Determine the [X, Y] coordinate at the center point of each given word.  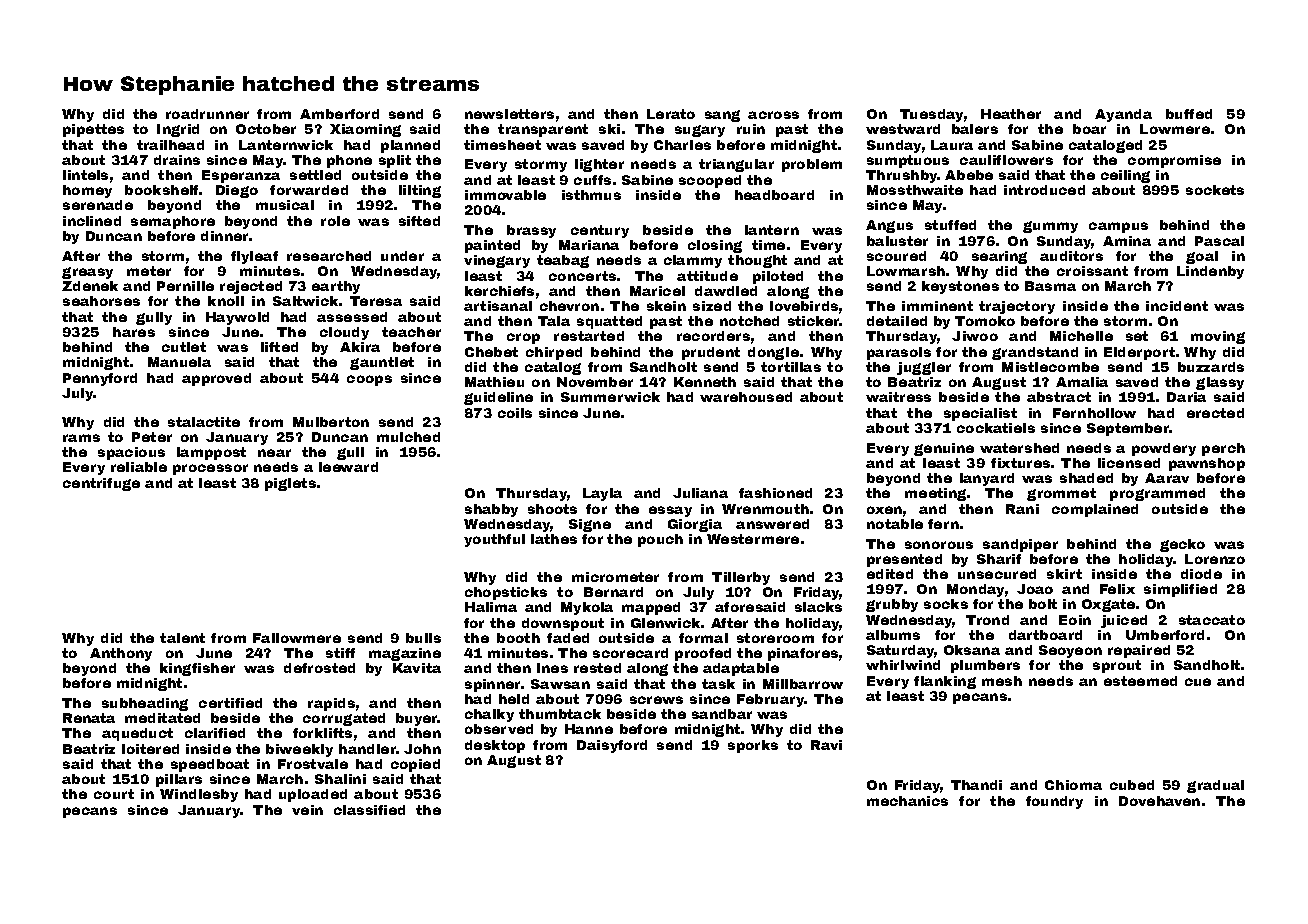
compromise [1174, 161]
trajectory [1017, 307]
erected [1215, 413]
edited [890, 574]
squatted [609, 322]
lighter [599, 165]
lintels [85, 175]
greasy [87, 273]
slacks [818, 607]
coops [369, 380]
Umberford [1165, 635]
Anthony [121, 654]
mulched [408, 437]
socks [946, 604]
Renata [89, 718]
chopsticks [506, 593]
